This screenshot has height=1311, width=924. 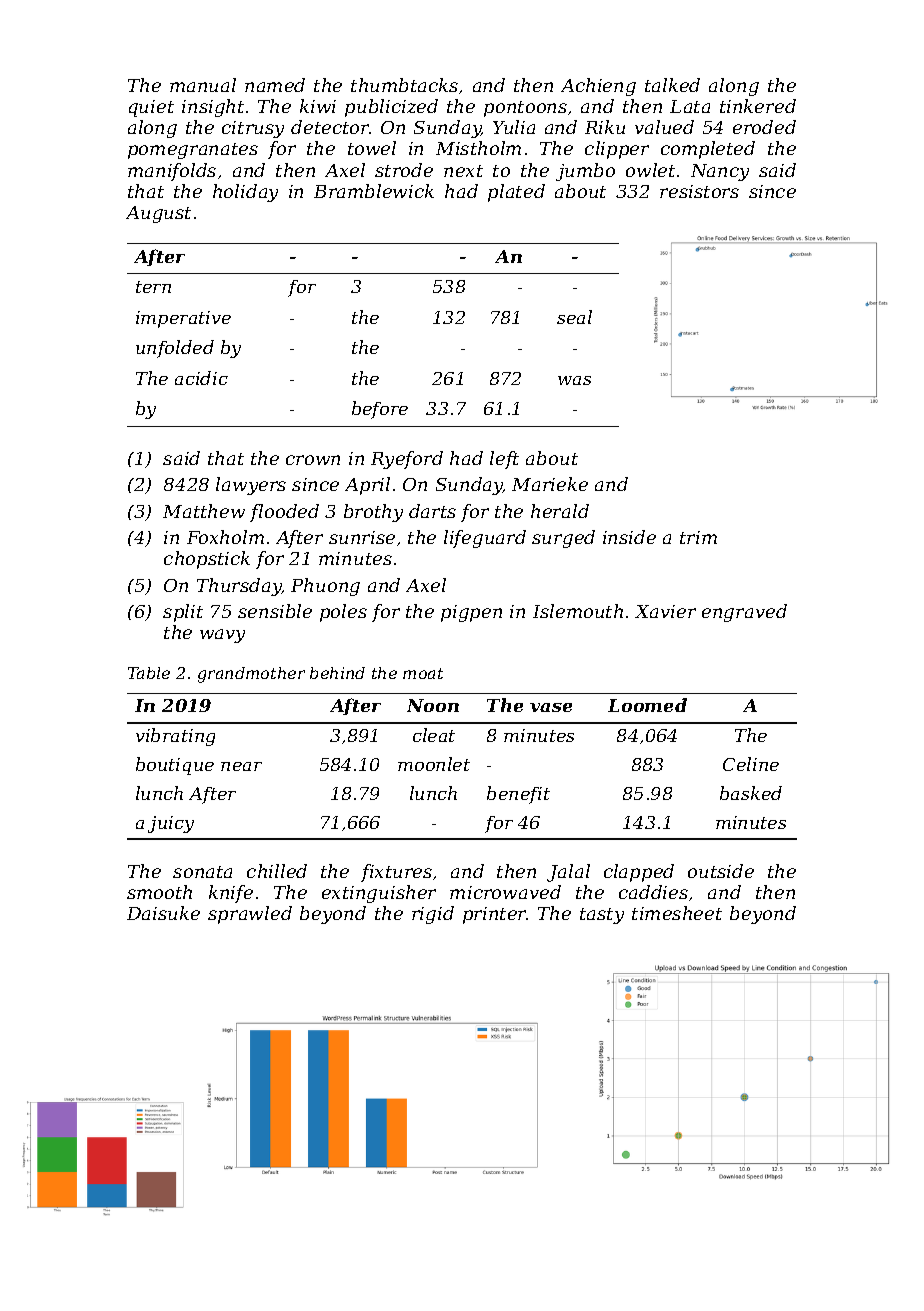 I want to click on Loomed, so click(x=647, y=705).
